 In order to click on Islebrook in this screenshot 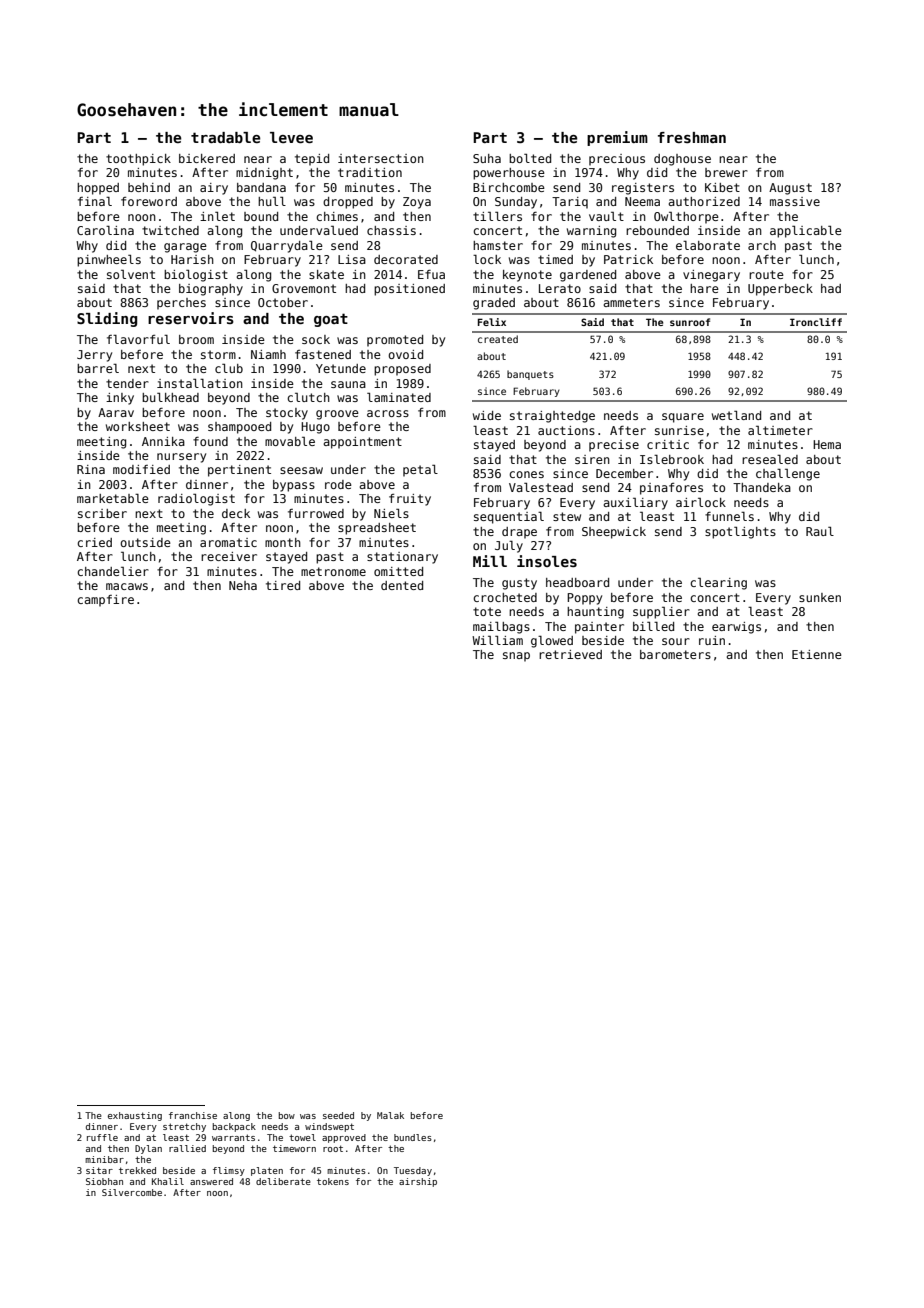, I will do `click(672, 459)`.
